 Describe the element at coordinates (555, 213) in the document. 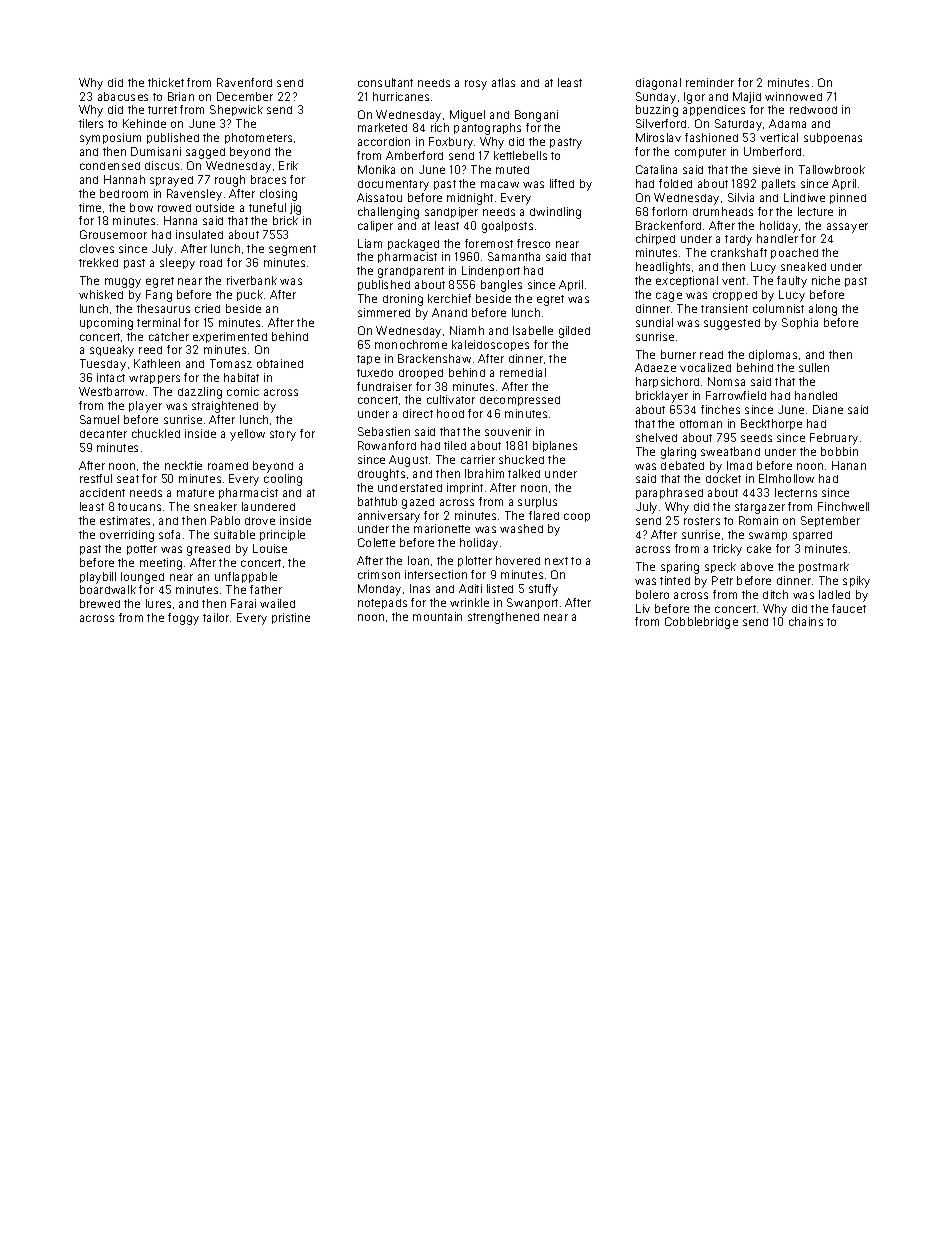

I see `dwindling` at that location.
